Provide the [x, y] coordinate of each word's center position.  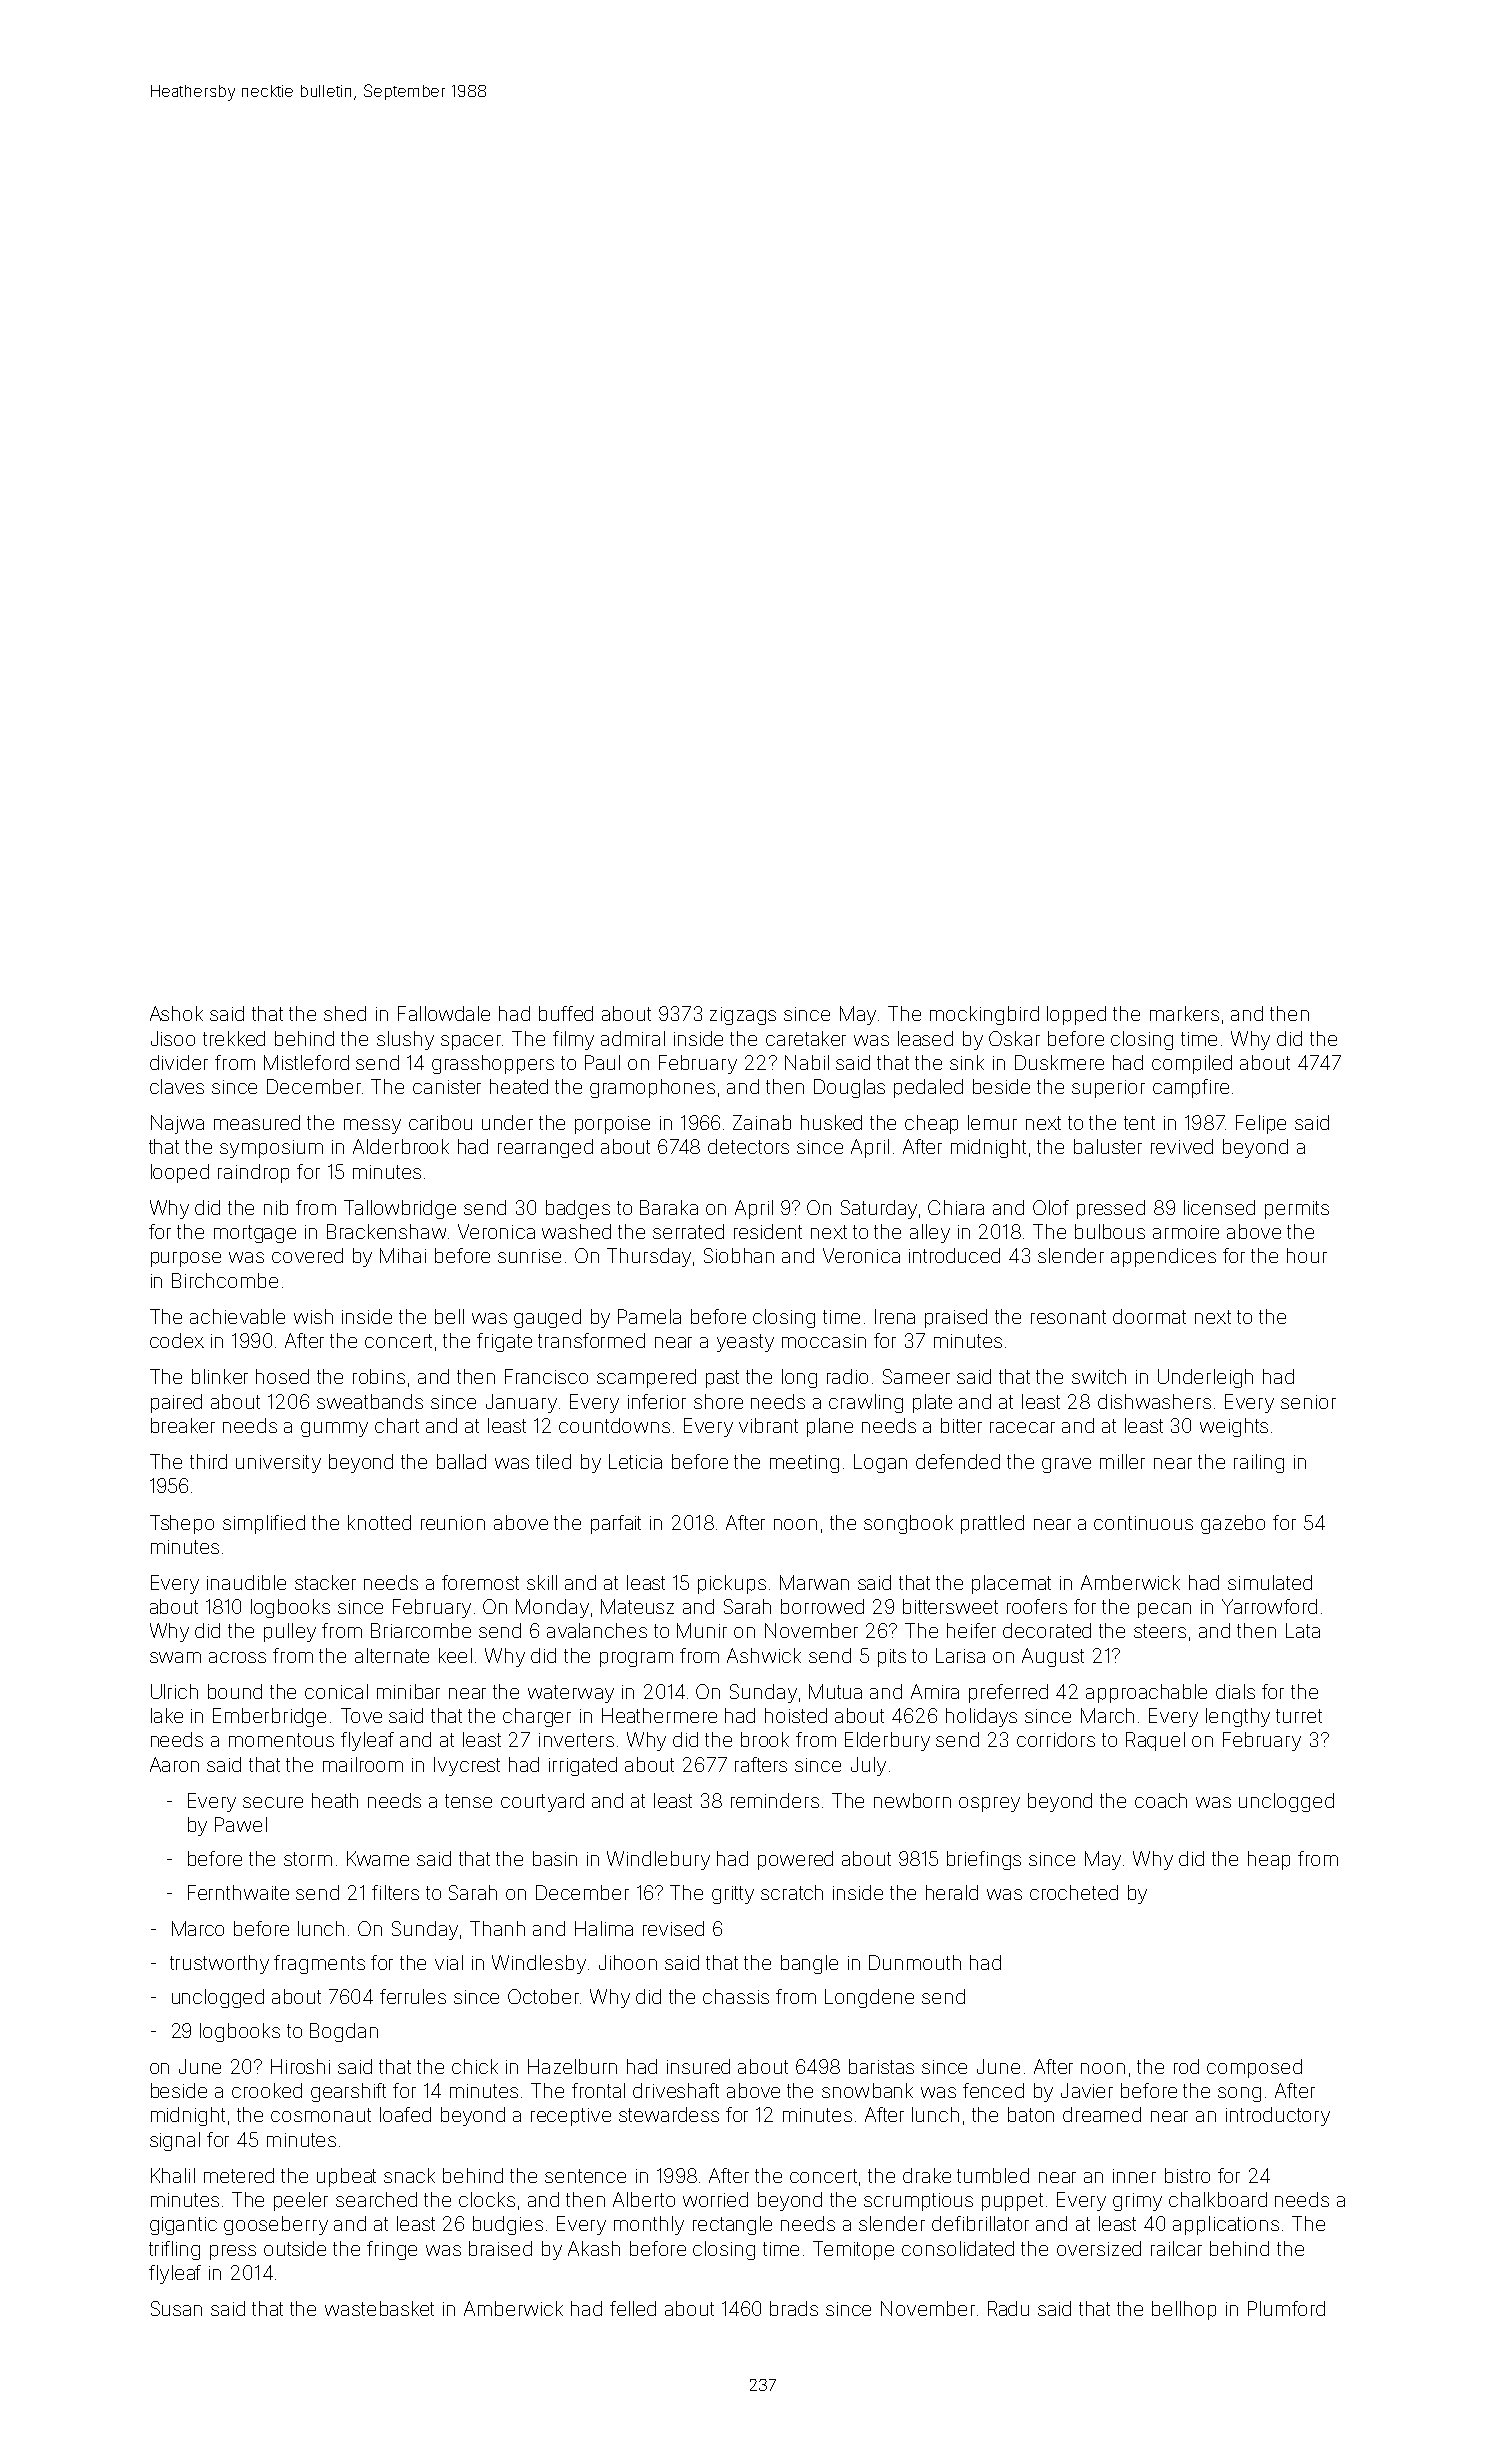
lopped [1076, 1015]
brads [794, 2308]
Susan [176, 2308]
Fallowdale [444, 1013]
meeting [804, 1464]
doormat [1149, 1316]
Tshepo [182, 1524]
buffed [566, 1013]
